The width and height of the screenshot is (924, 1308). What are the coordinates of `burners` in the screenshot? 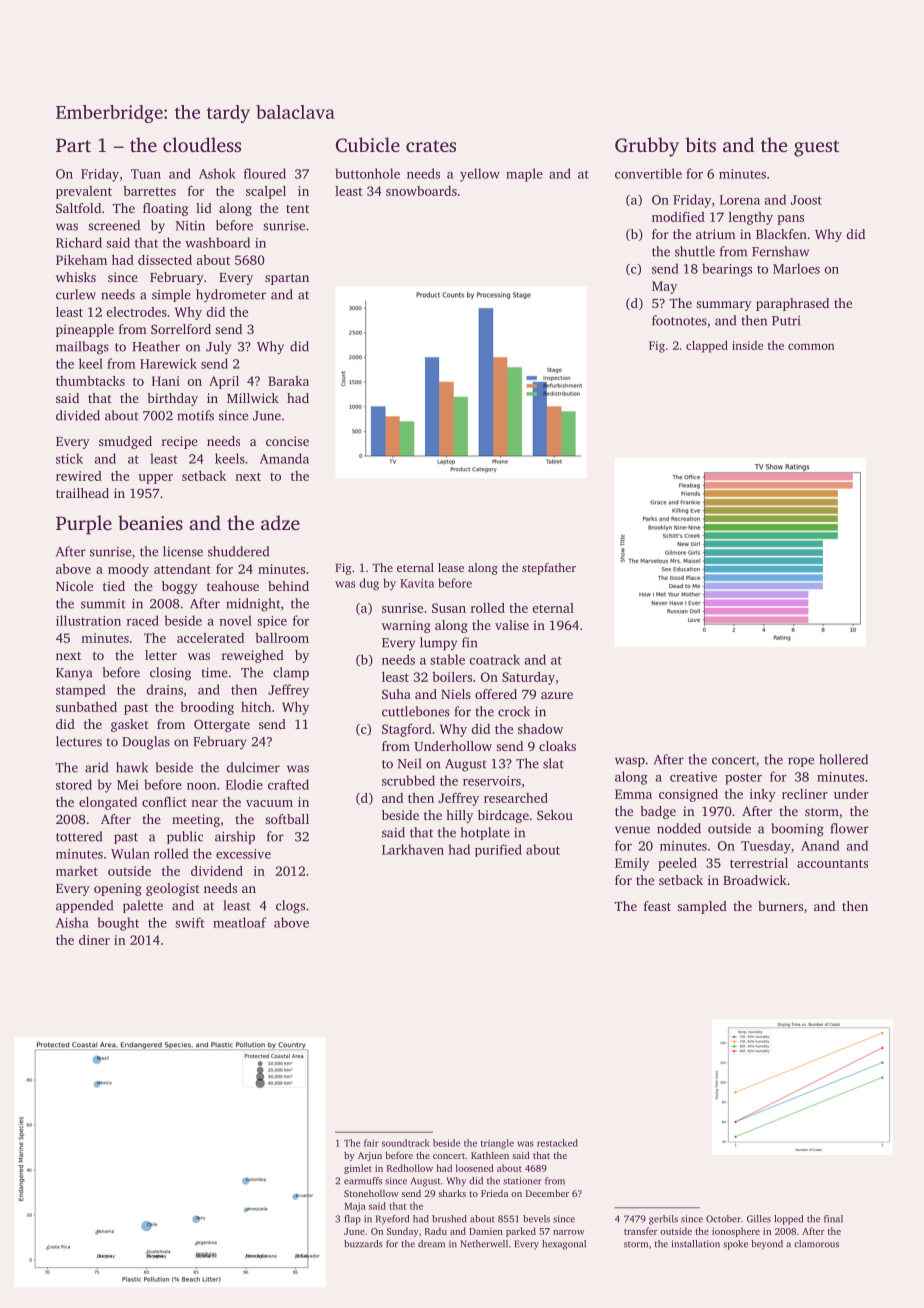 It's located at (780, 906).
